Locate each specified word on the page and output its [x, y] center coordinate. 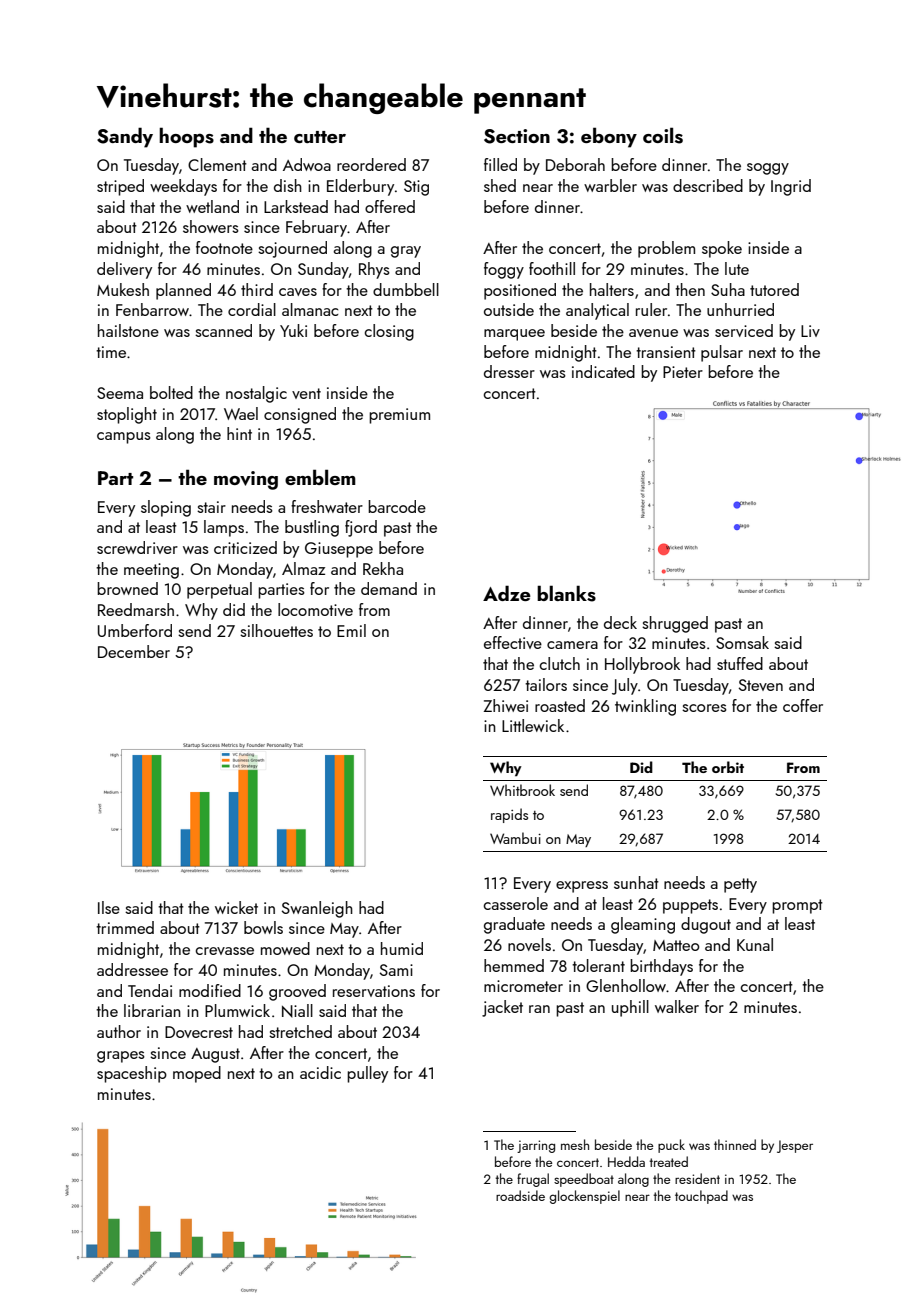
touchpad [701, 1197]
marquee [514, 335]
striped [120, 187]
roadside [520, 1195]
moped [197, 1074]
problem [666, 249]
